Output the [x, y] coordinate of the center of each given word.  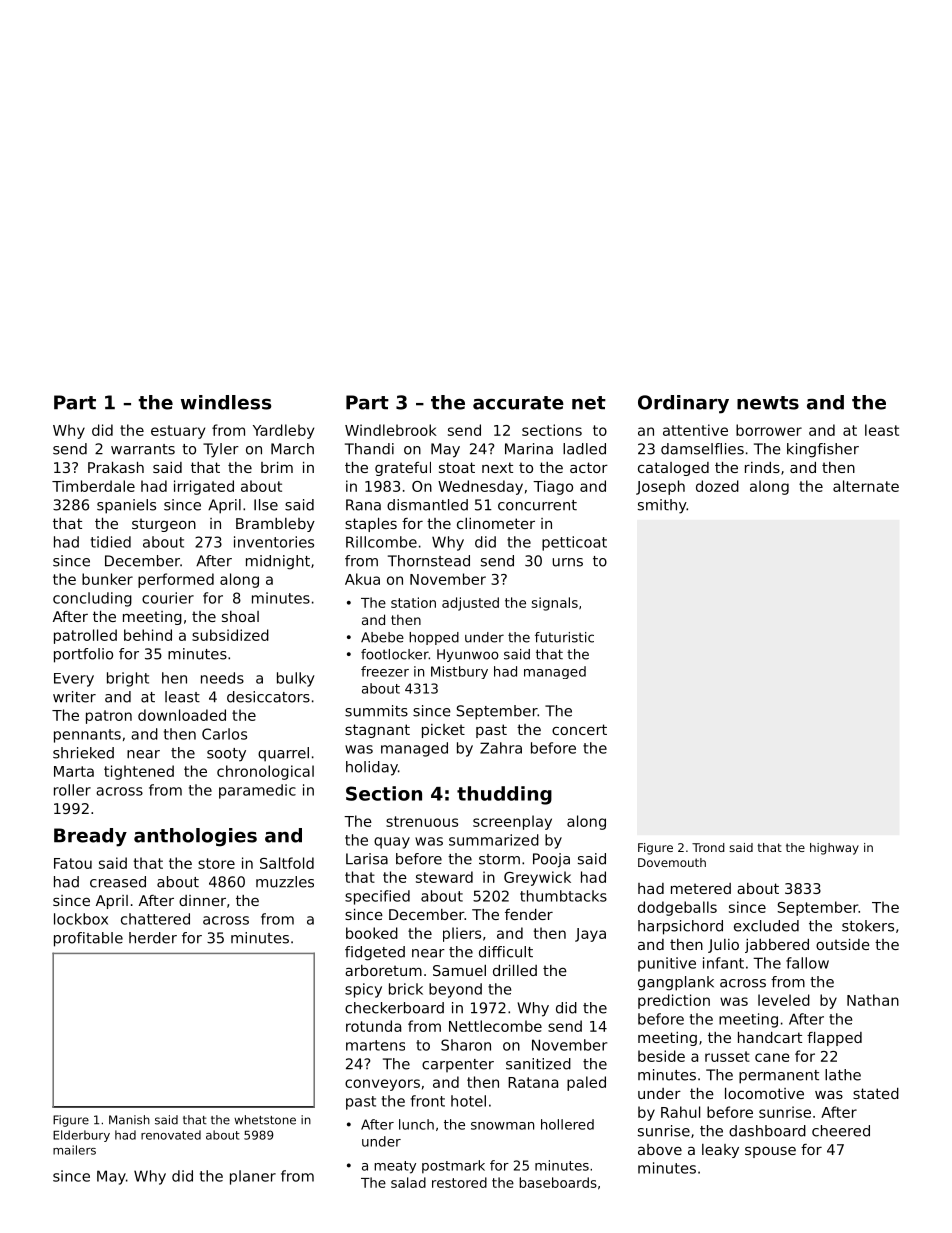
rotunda [373, 1026]
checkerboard [394, 1008]
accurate [518, 403]
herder [153, 938]
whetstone [265, 1120]
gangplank [676, 983]
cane [772, 1057]
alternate [866, 486]
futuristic [564, 637]
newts [768, 403]
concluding [92, 599]
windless [226, 402]
